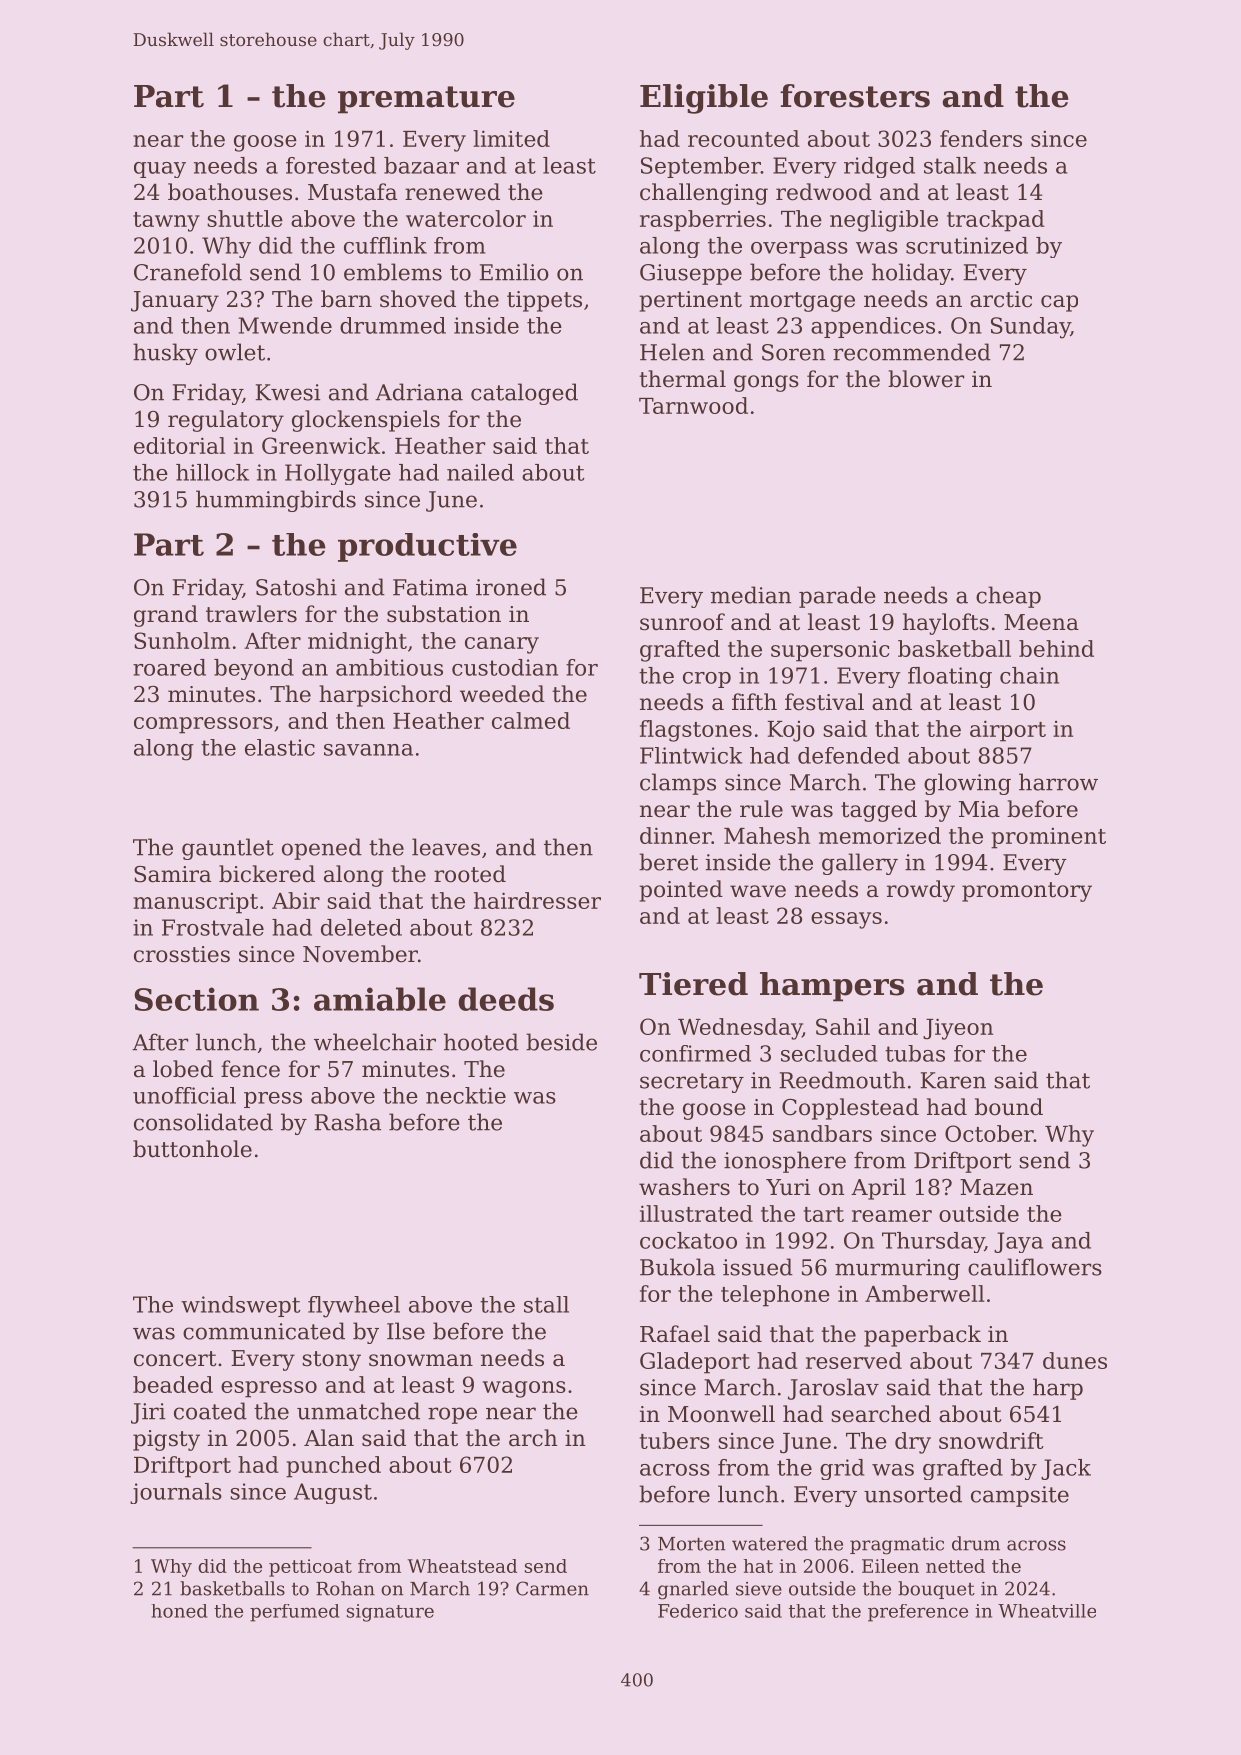 The width and height of the screenshot is (1241, 1755). Describe the element at coordinates (160, 170) in the screenshot. I see `quay` at that location.
